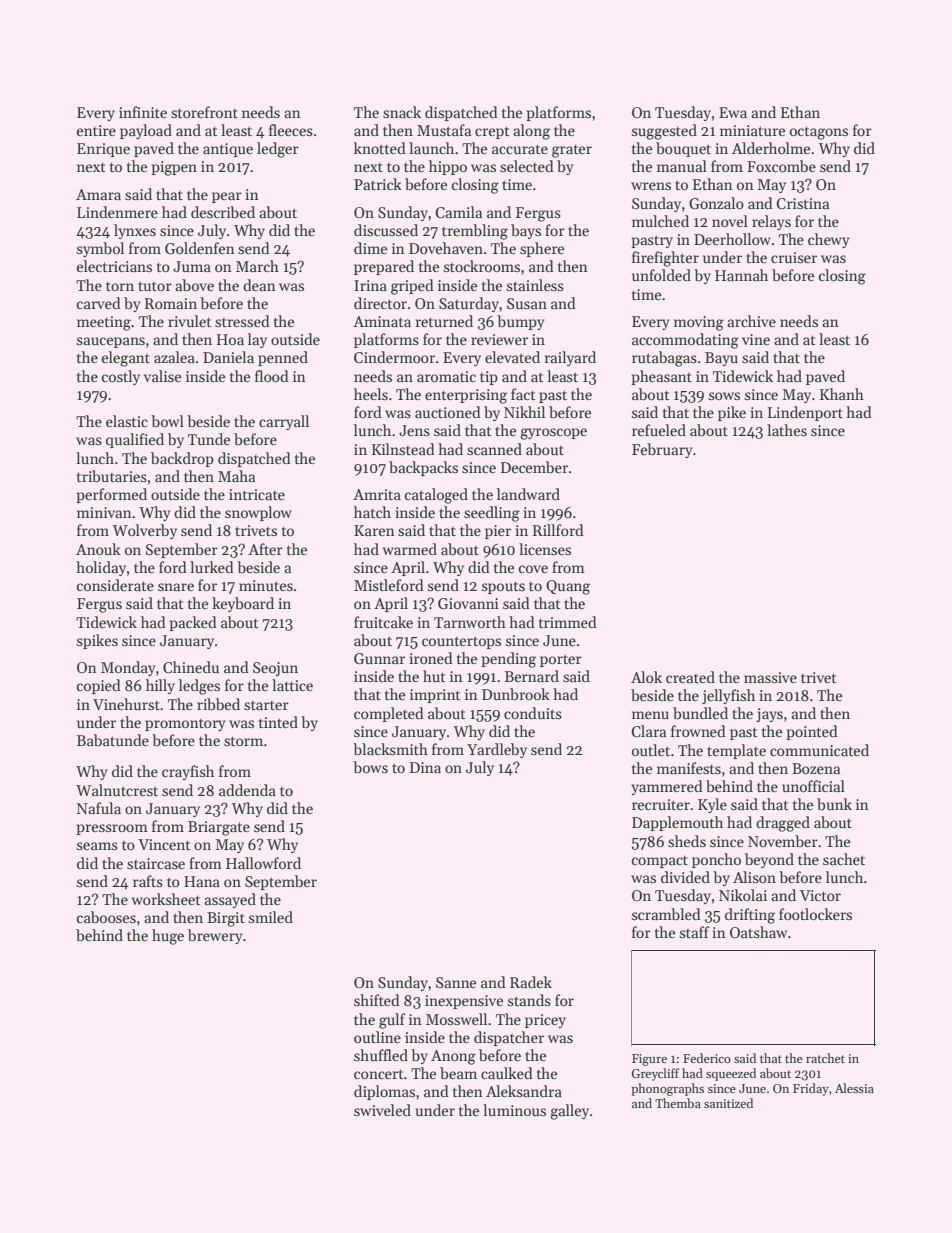 The width and height of the image is (952, 1233). What do you see at coordinates (204, 112) in the image?
I see `storefront` at bounding box center [204, 112].
